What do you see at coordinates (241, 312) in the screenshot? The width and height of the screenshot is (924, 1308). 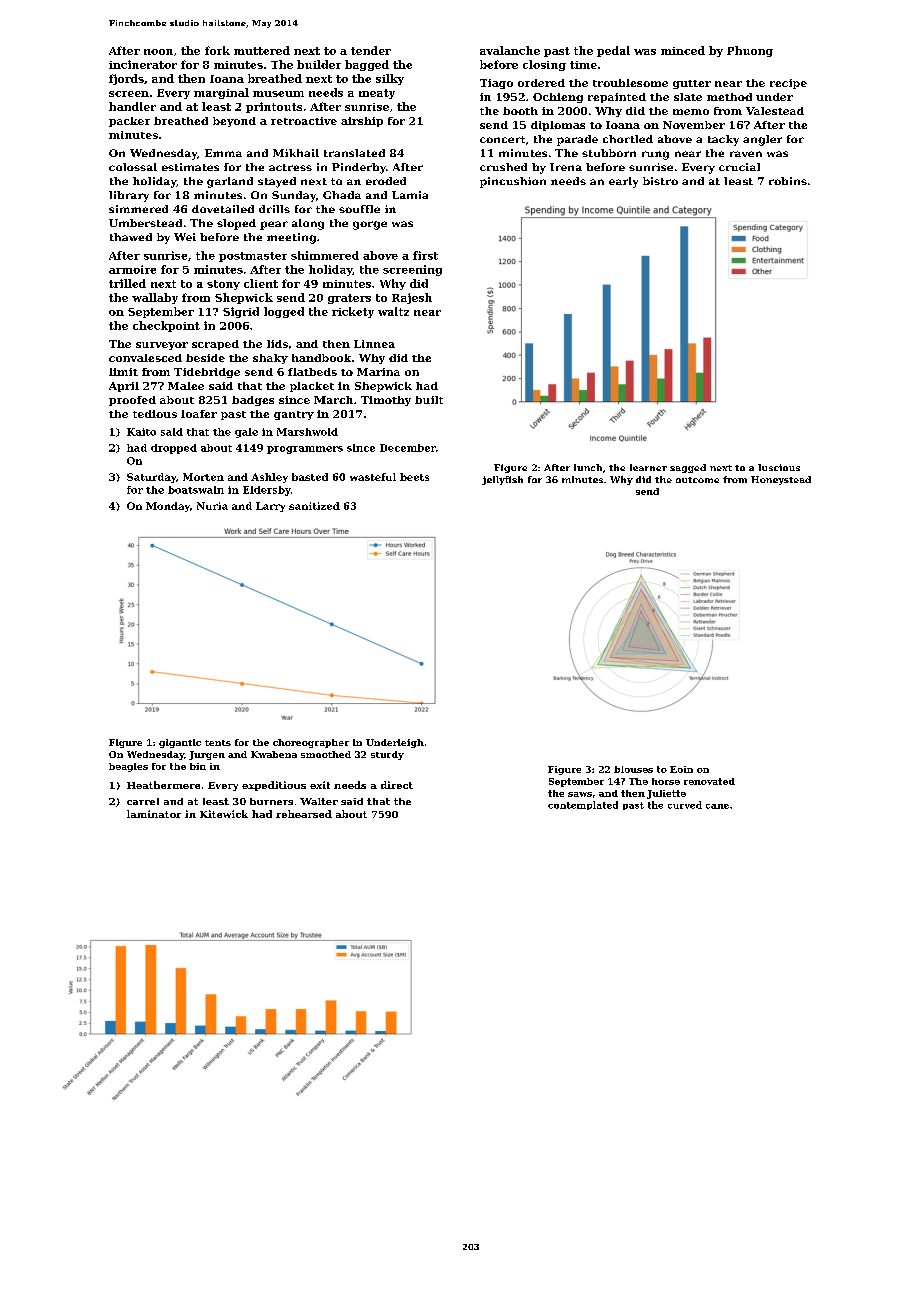 I see `Sigrid` at bounding box center [241, 312].
